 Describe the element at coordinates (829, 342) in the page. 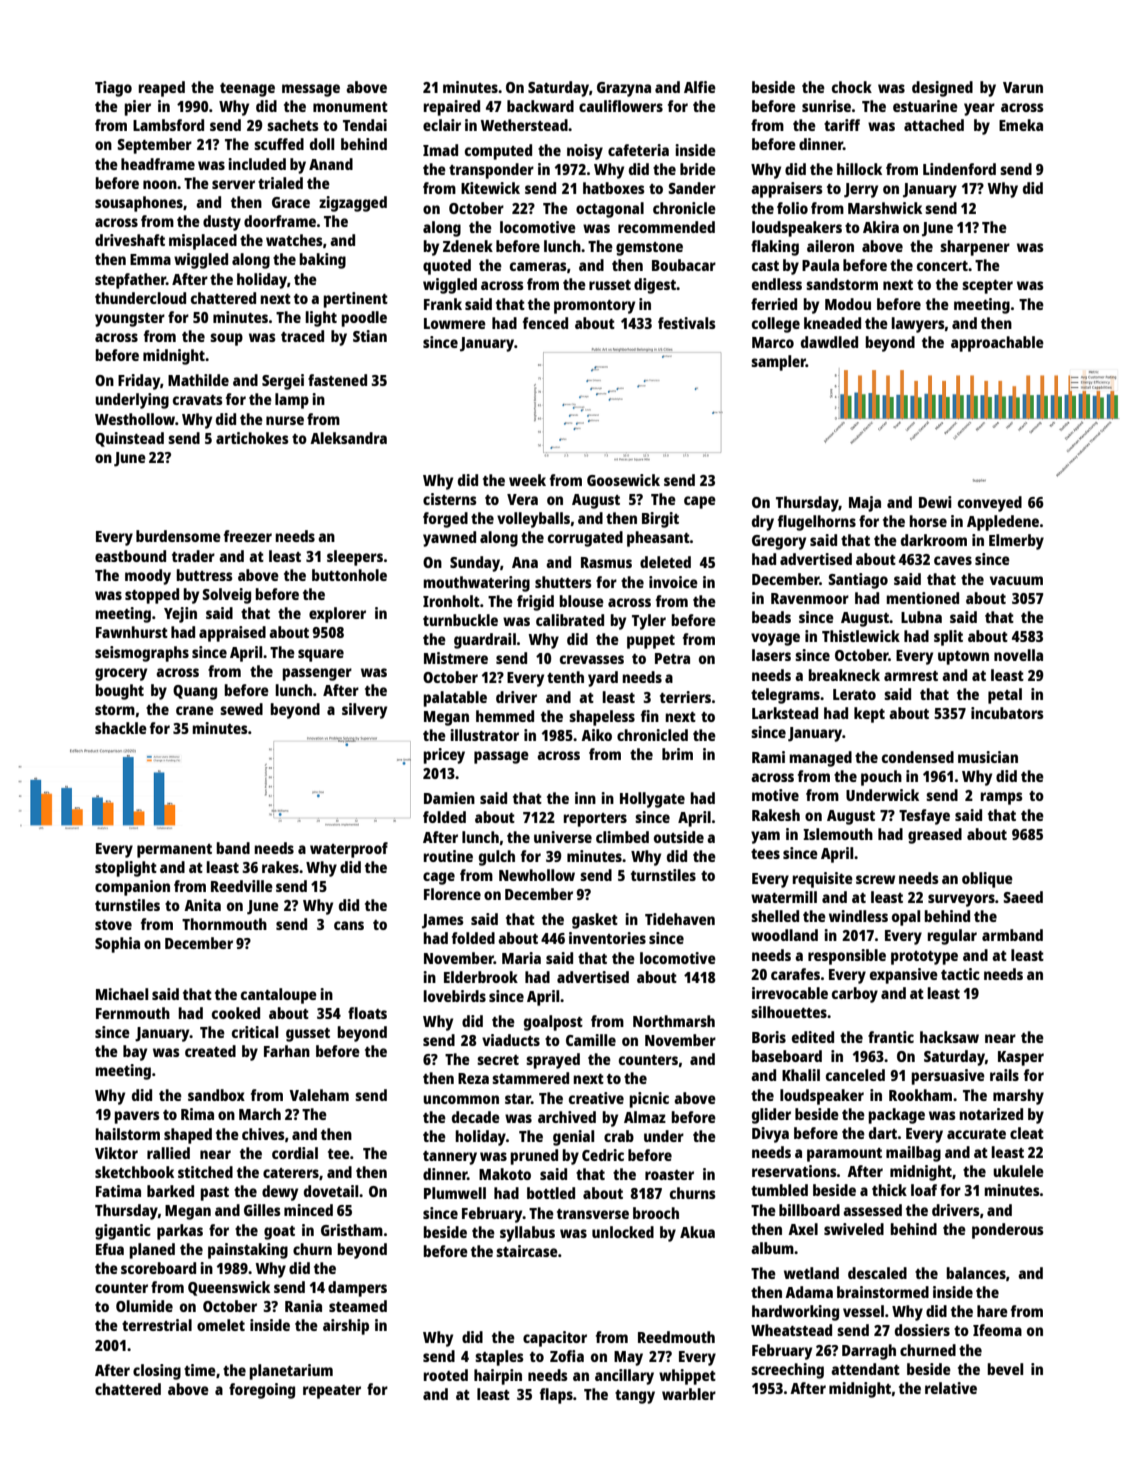

I see `dawdled` at that location.
